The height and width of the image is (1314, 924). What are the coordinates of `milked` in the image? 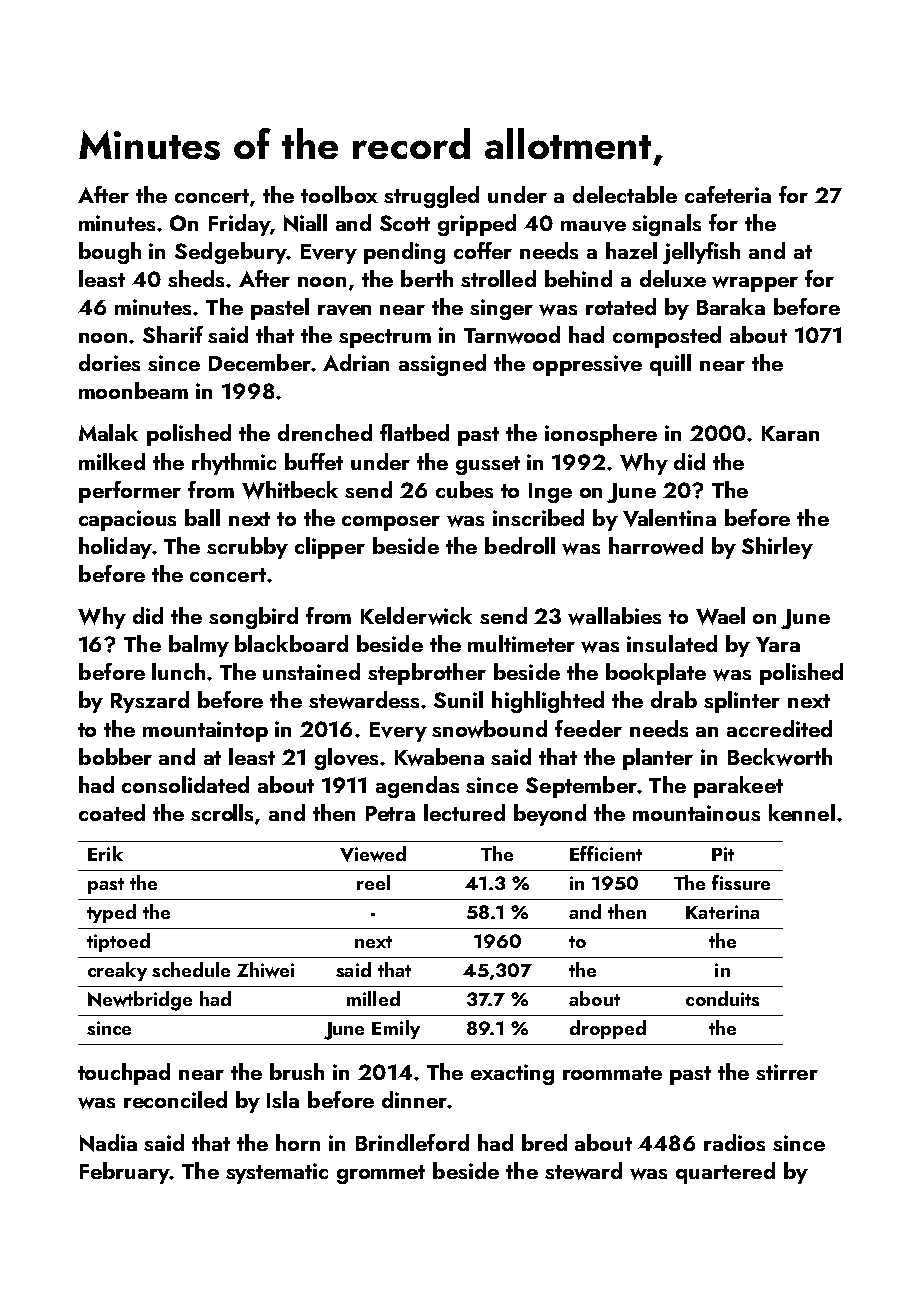 It's located at (112, 461).
